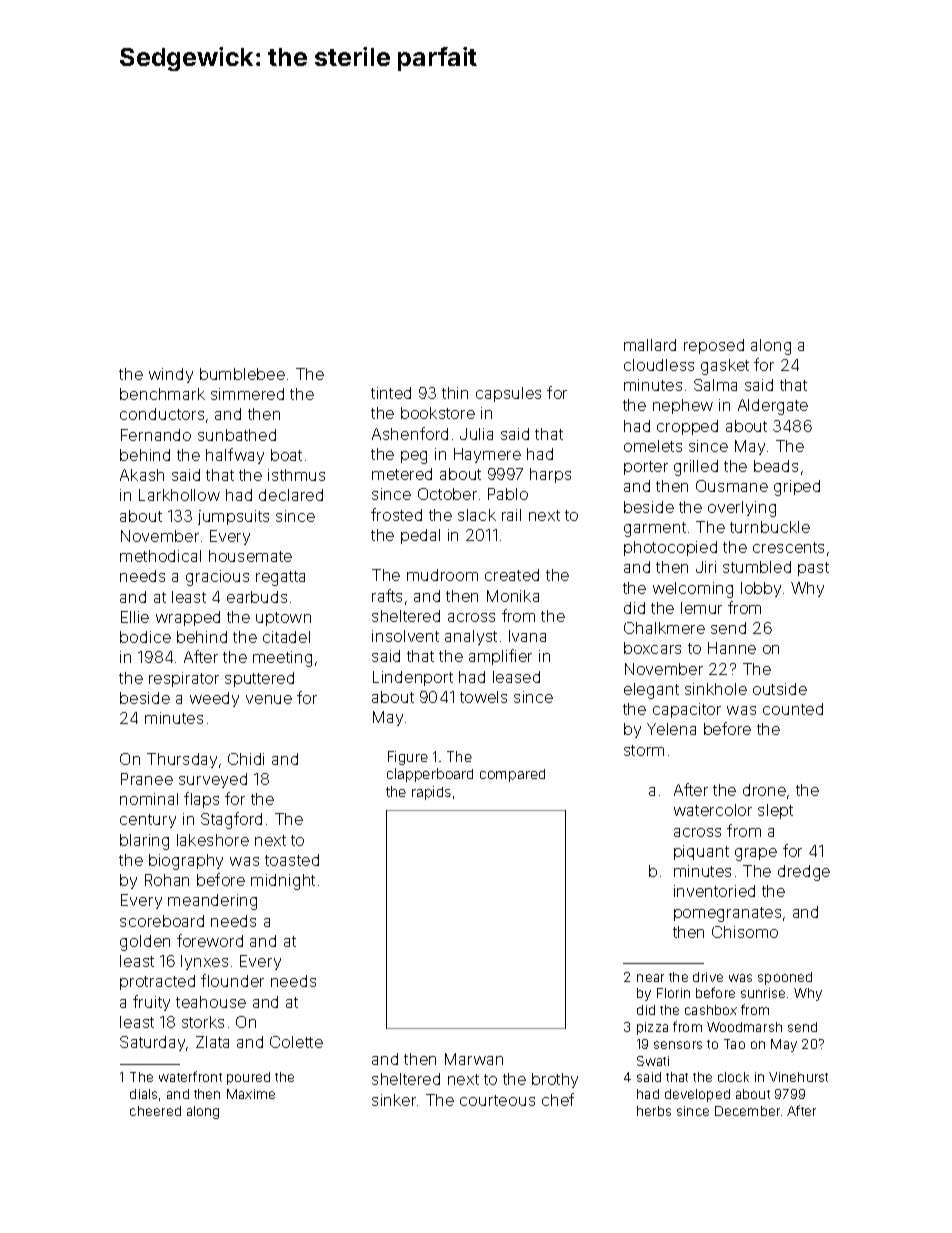 Image resolution: width=952 pixels, height=1233 pixels. Describe the element at coordinates (283, 882) in the screenshot. I see `midnight` at that location.
